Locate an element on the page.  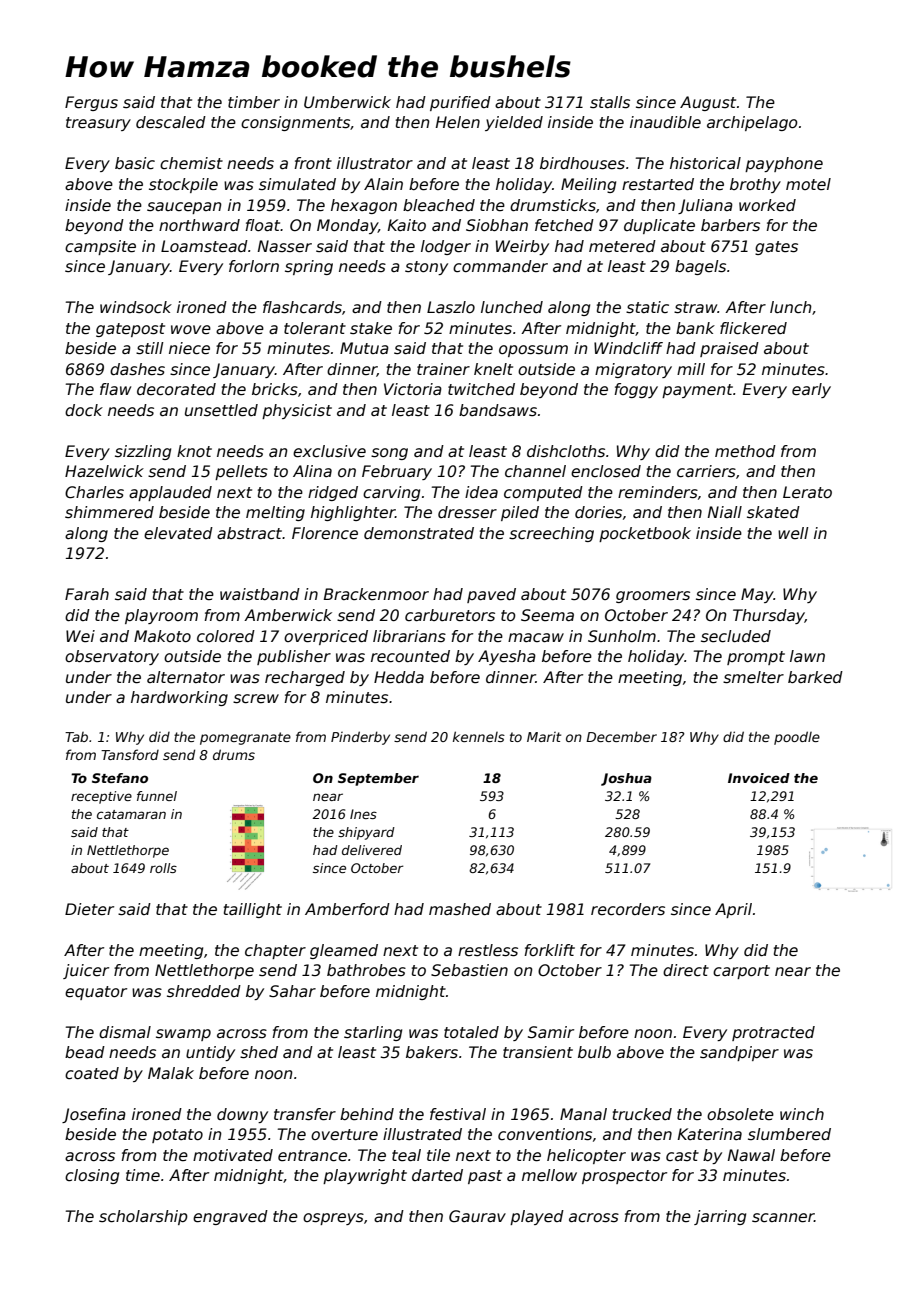
Farah is located at coordinates (87, 594).
